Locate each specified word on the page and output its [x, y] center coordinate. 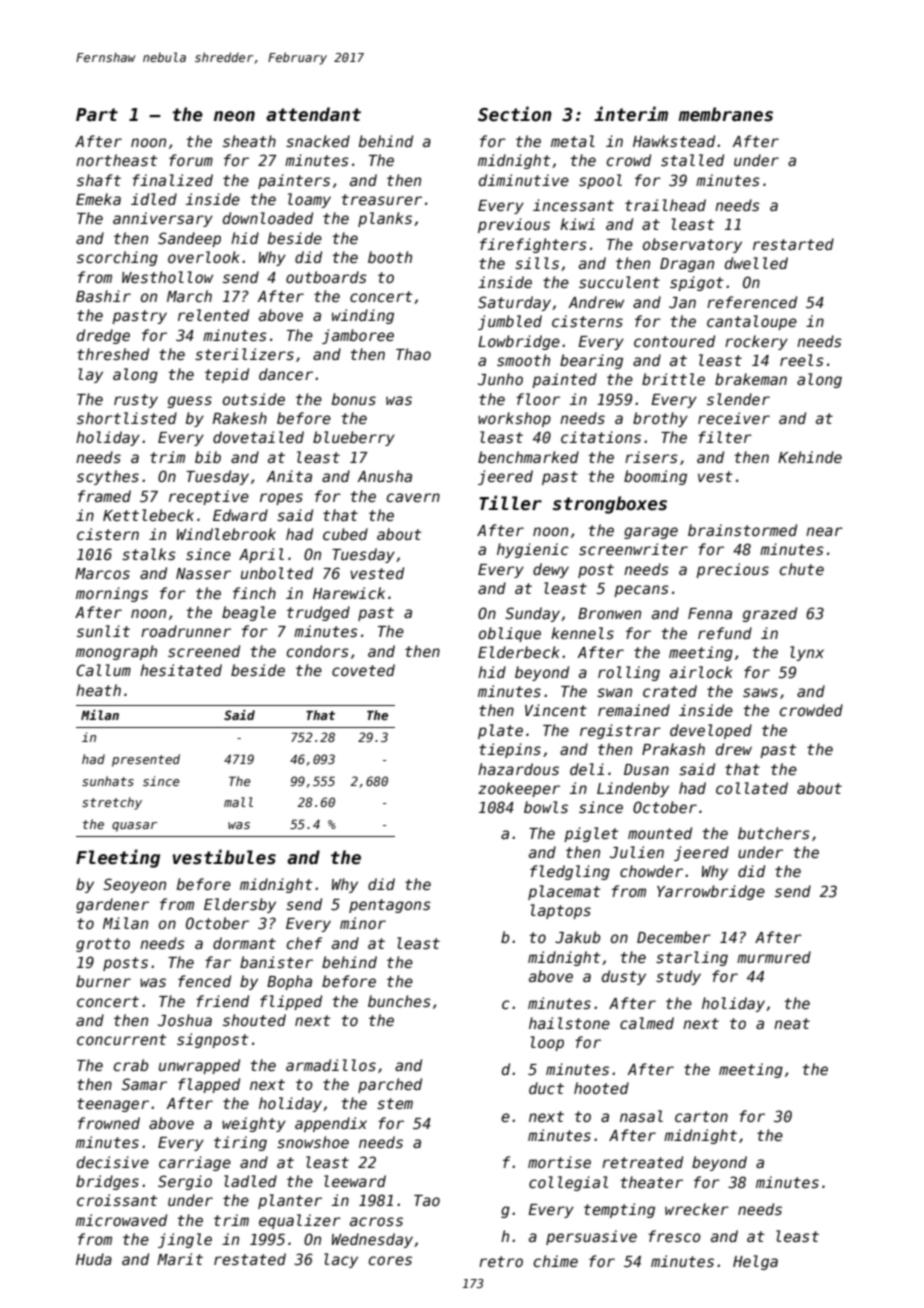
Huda [94, 1259]
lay [90, 375]
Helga [755, 1262]
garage [651, 533]
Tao [427, 1200]
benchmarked [528, 457]
